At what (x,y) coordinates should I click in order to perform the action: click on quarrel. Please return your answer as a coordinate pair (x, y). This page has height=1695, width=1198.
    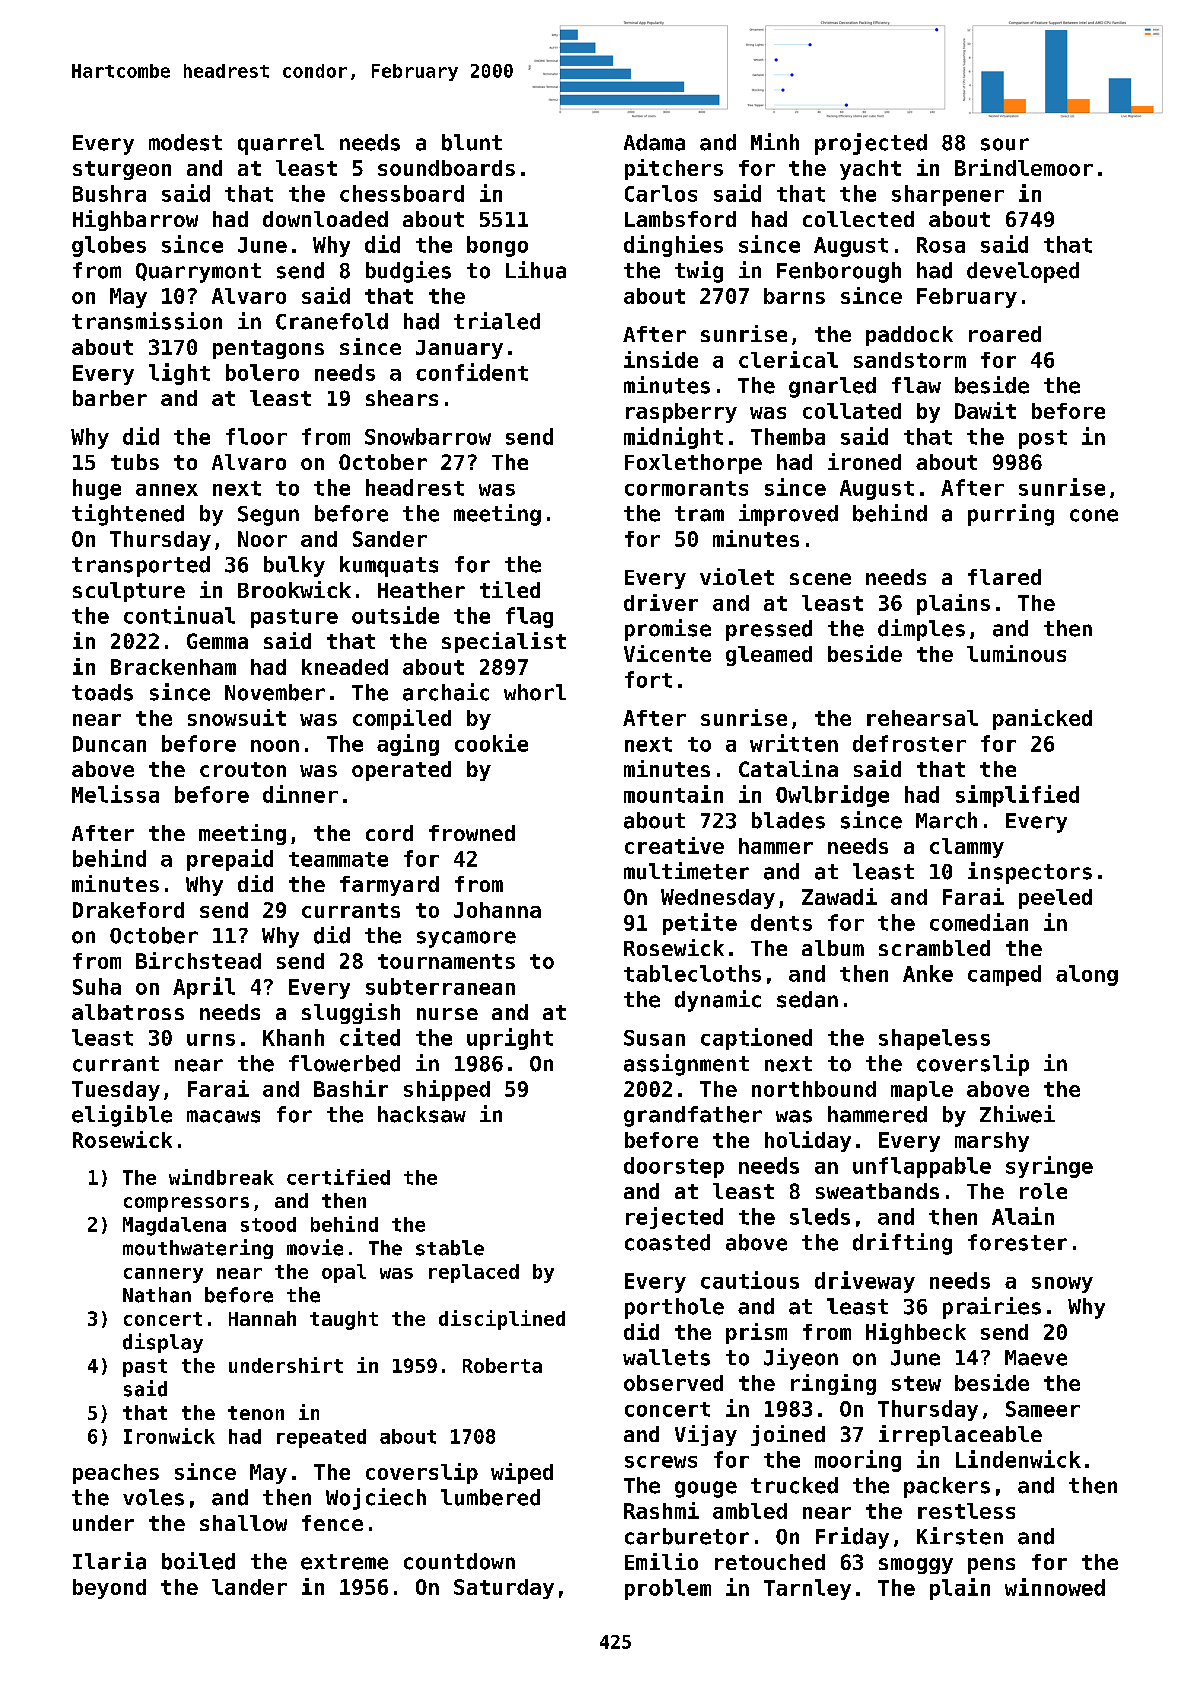
    Looking at the image, I should click on (281, 144).
